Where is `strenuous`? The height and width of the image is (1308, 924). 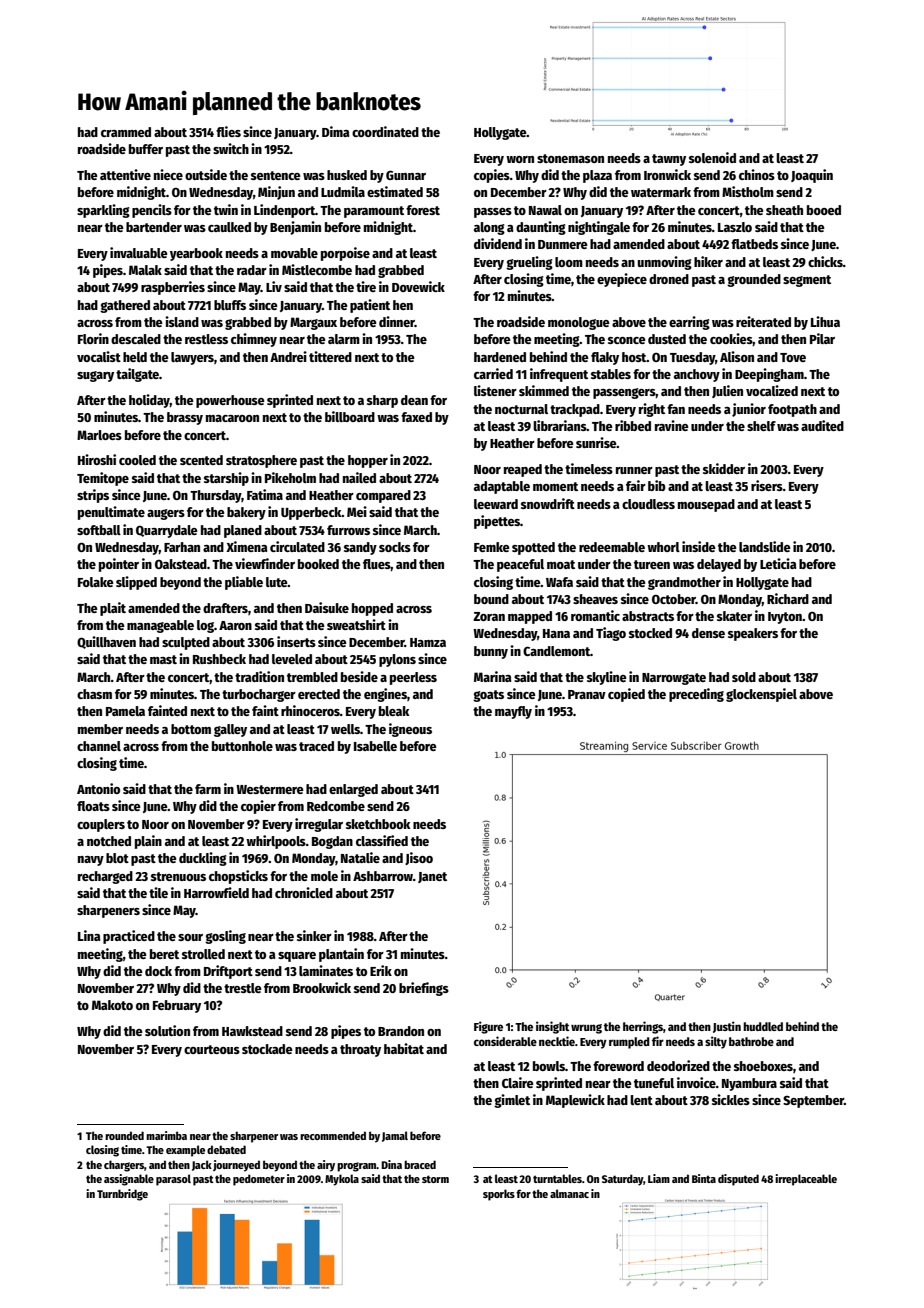
strenuous is located at coordinates (178, 876).
